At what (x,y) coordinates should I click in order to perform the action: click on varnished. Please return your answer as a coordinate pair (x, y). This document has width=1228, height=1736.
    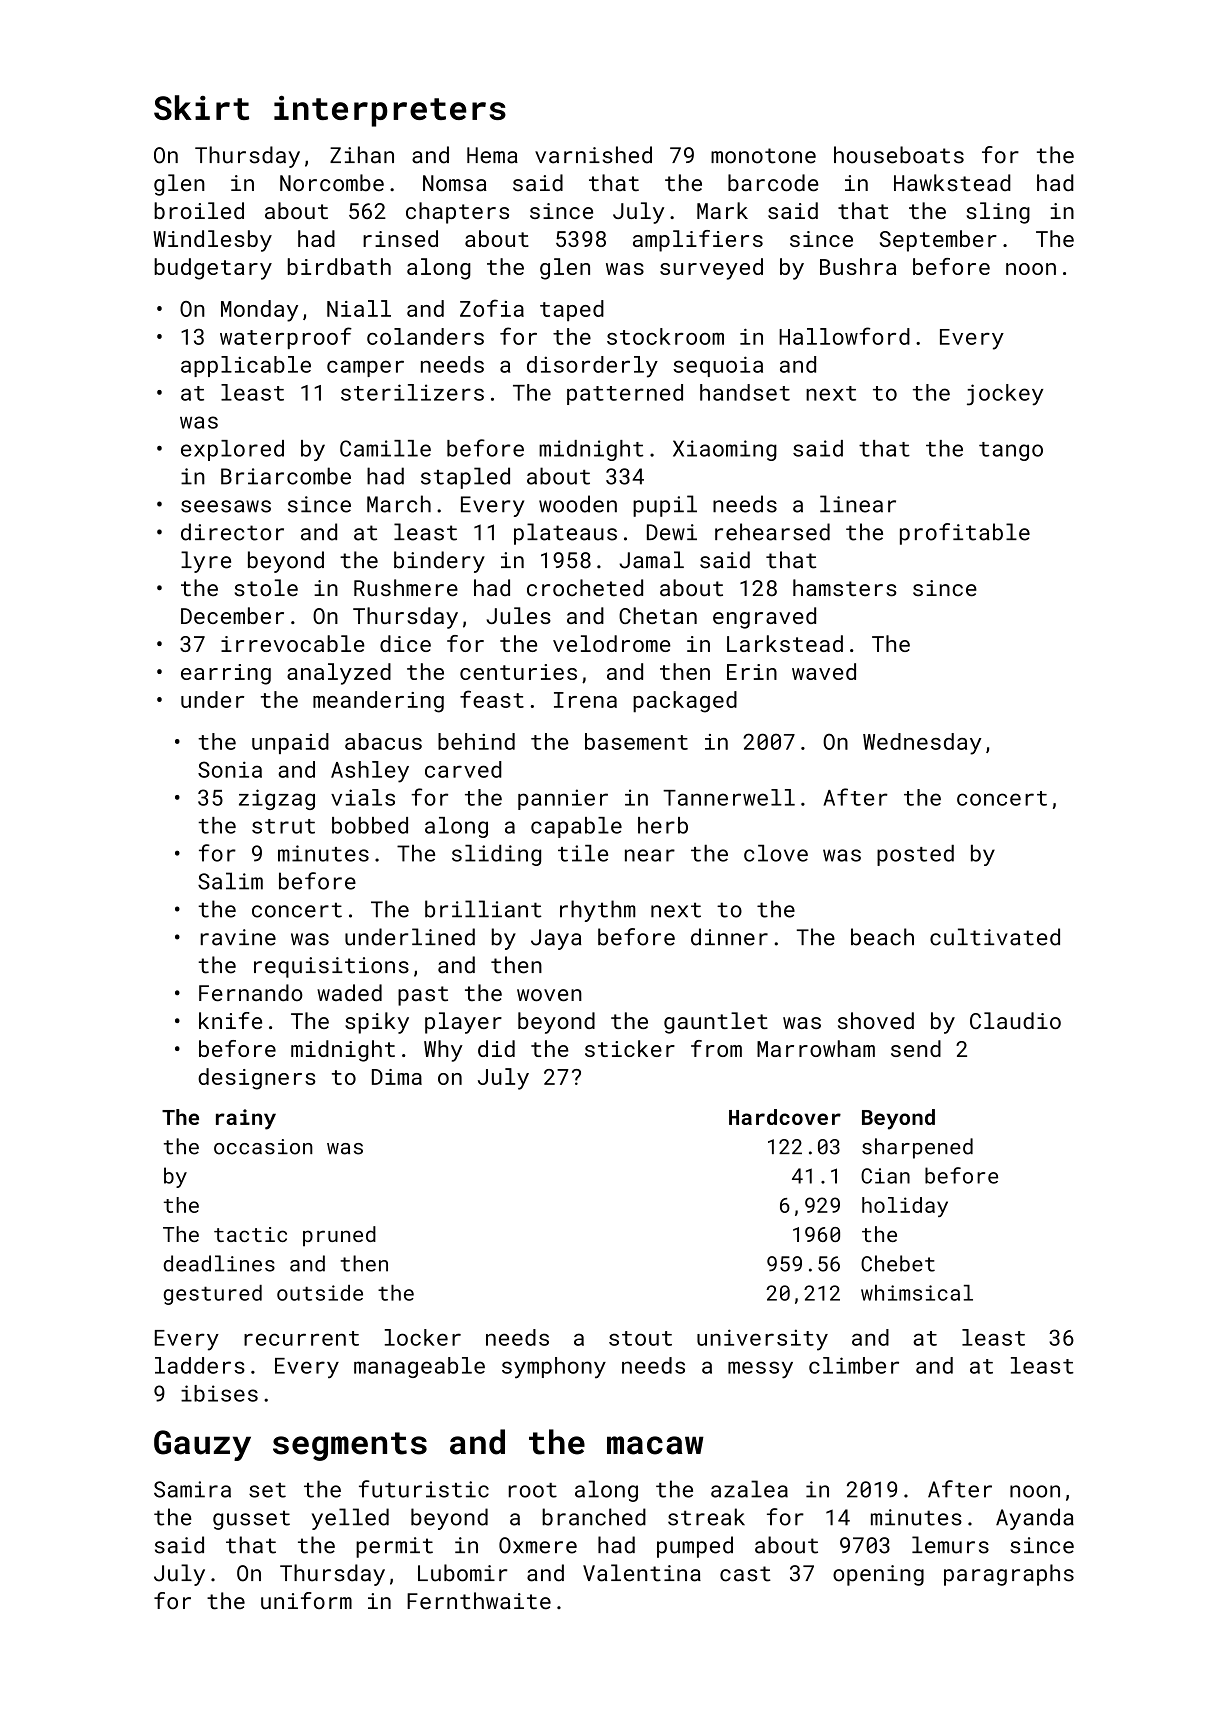
    Looking at the image, I should click on (593, 155).
